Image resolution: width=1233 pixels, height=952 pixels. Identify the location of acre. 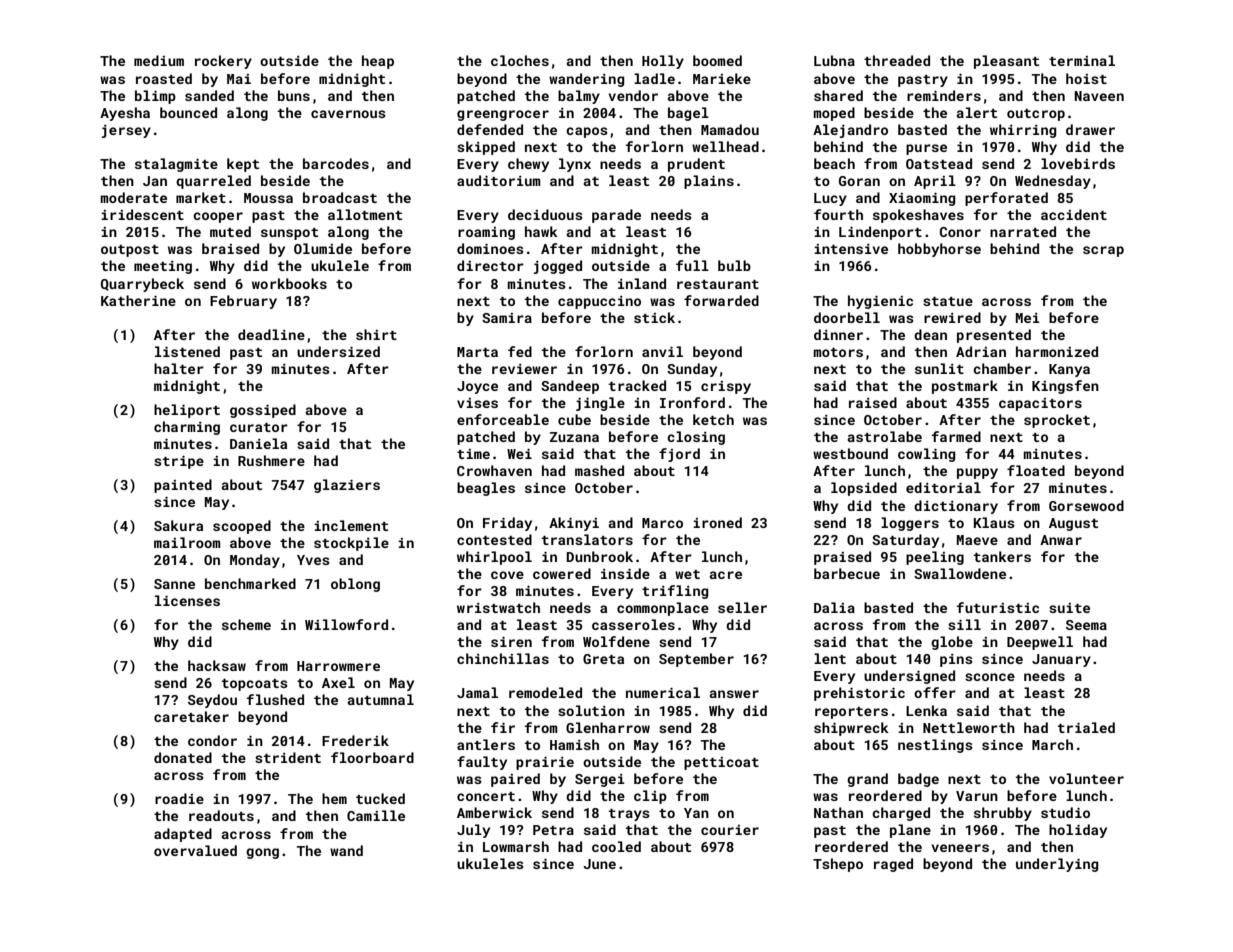
(725, 575).
